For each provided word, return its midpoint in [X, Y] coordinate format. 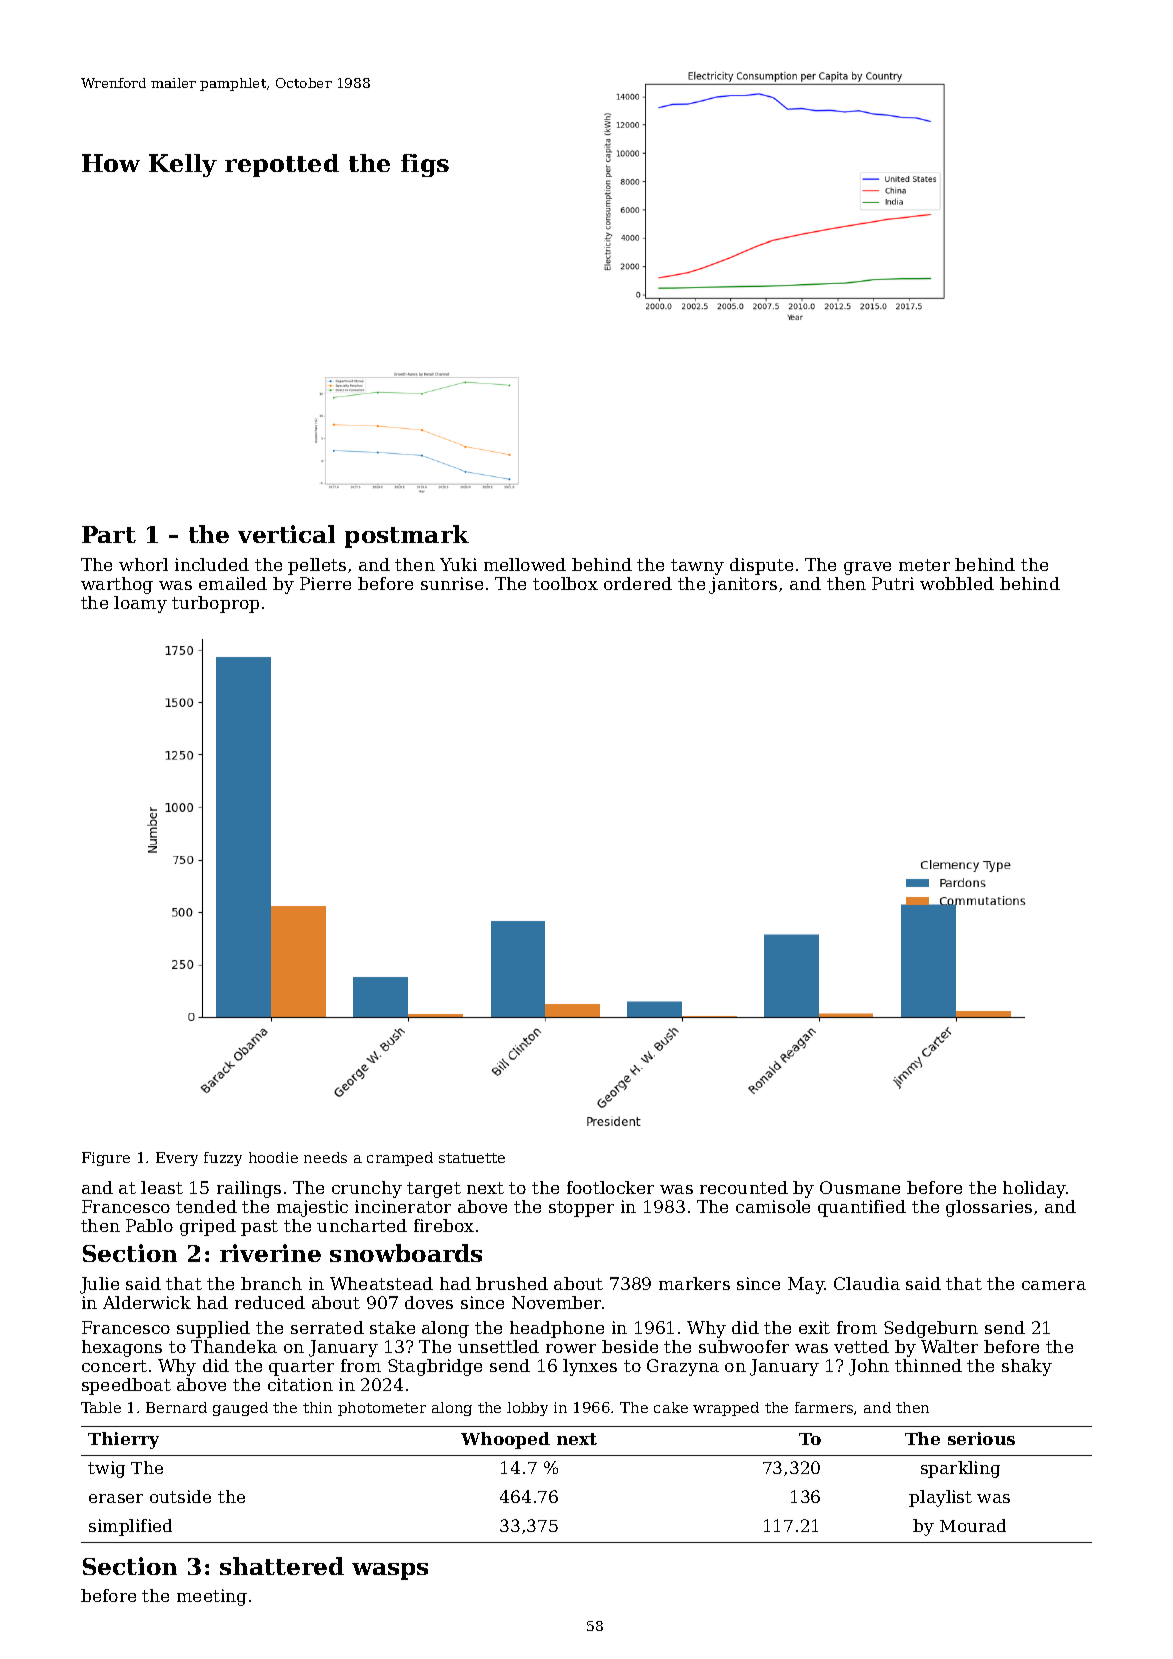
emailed [233, 583]
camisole [773, 1206]
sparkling [960, 1469]
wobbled [957, 583]
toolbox [565, 583]
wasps [390, 1571]
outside [180, 1496]
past [259, 1228]
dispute [761, 566]
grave [867, 568]
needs [325, 1157]
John [869, 1367]
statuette [472, 1158]
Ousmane [860, 1187]
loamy [140, 604]
